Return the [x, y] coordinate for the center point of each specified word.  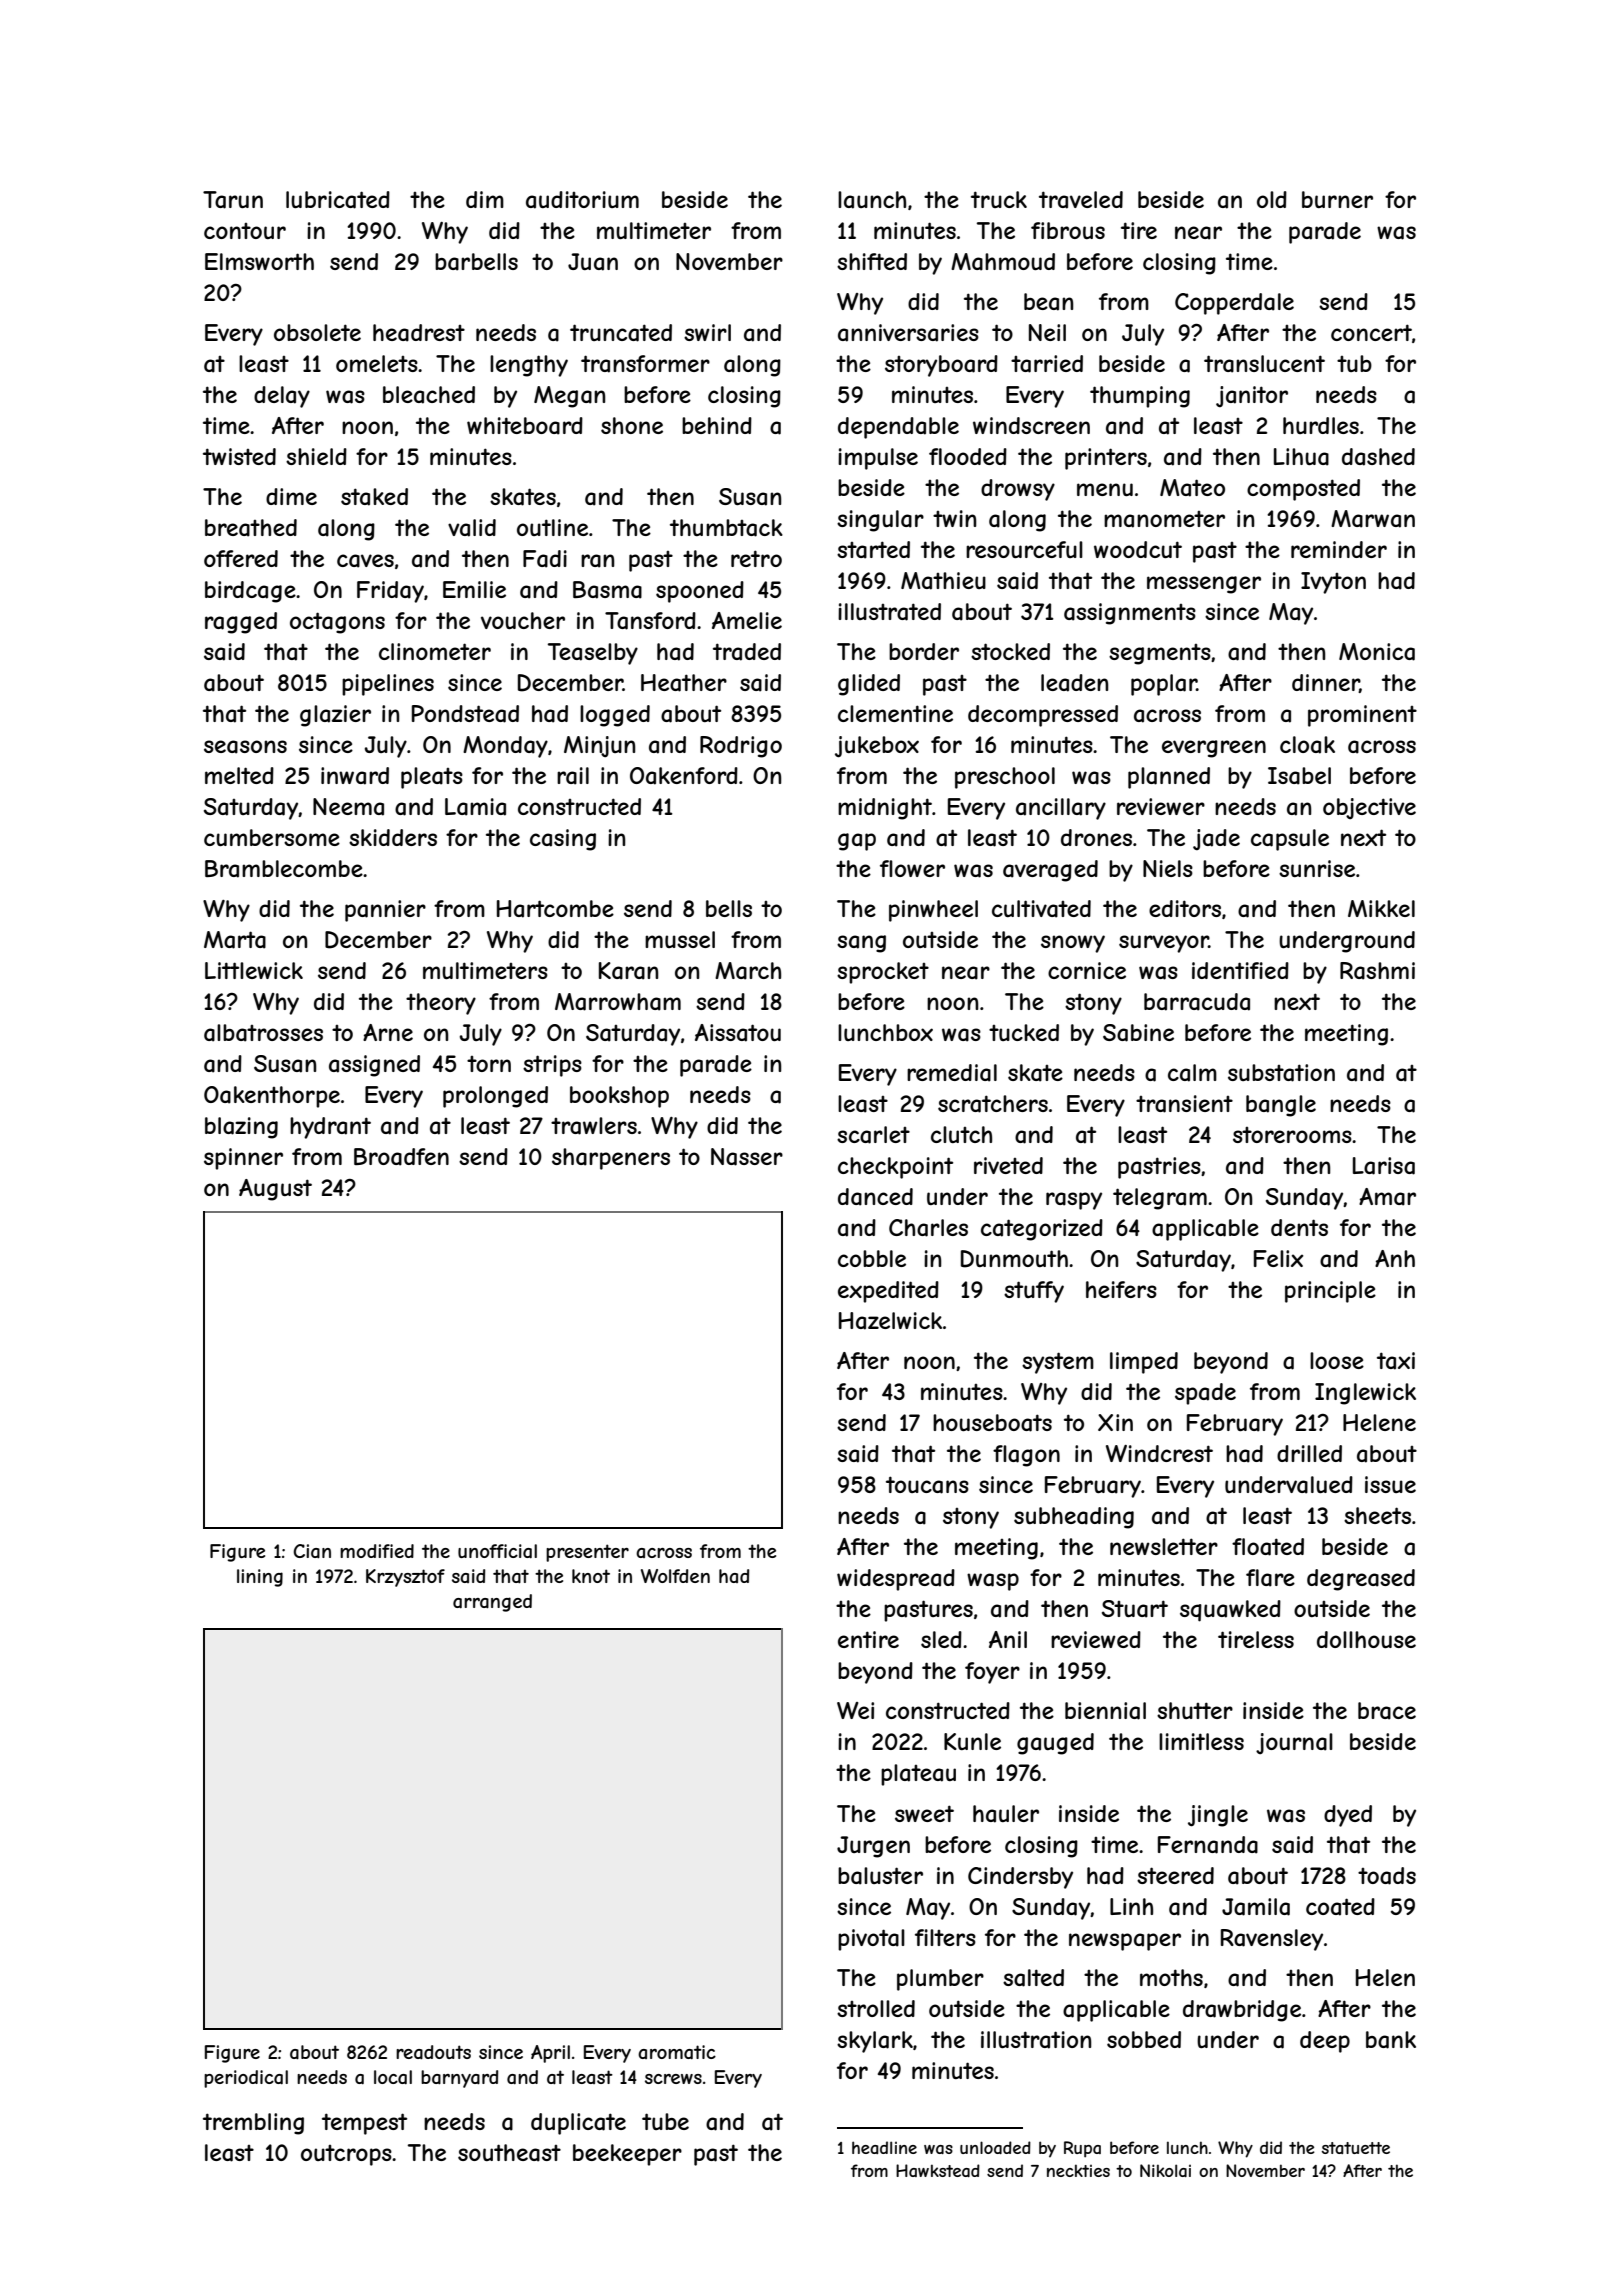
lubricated [338, 200]
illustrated [889, 612]
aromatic [677, 2052]
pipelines [388, 685]
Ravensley [1272, 1940]
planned [1169, 778]
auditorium [582, 200]
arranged [492, 1603]
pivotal [871, 1940]
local [393, 2077]
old [1272, 199]
